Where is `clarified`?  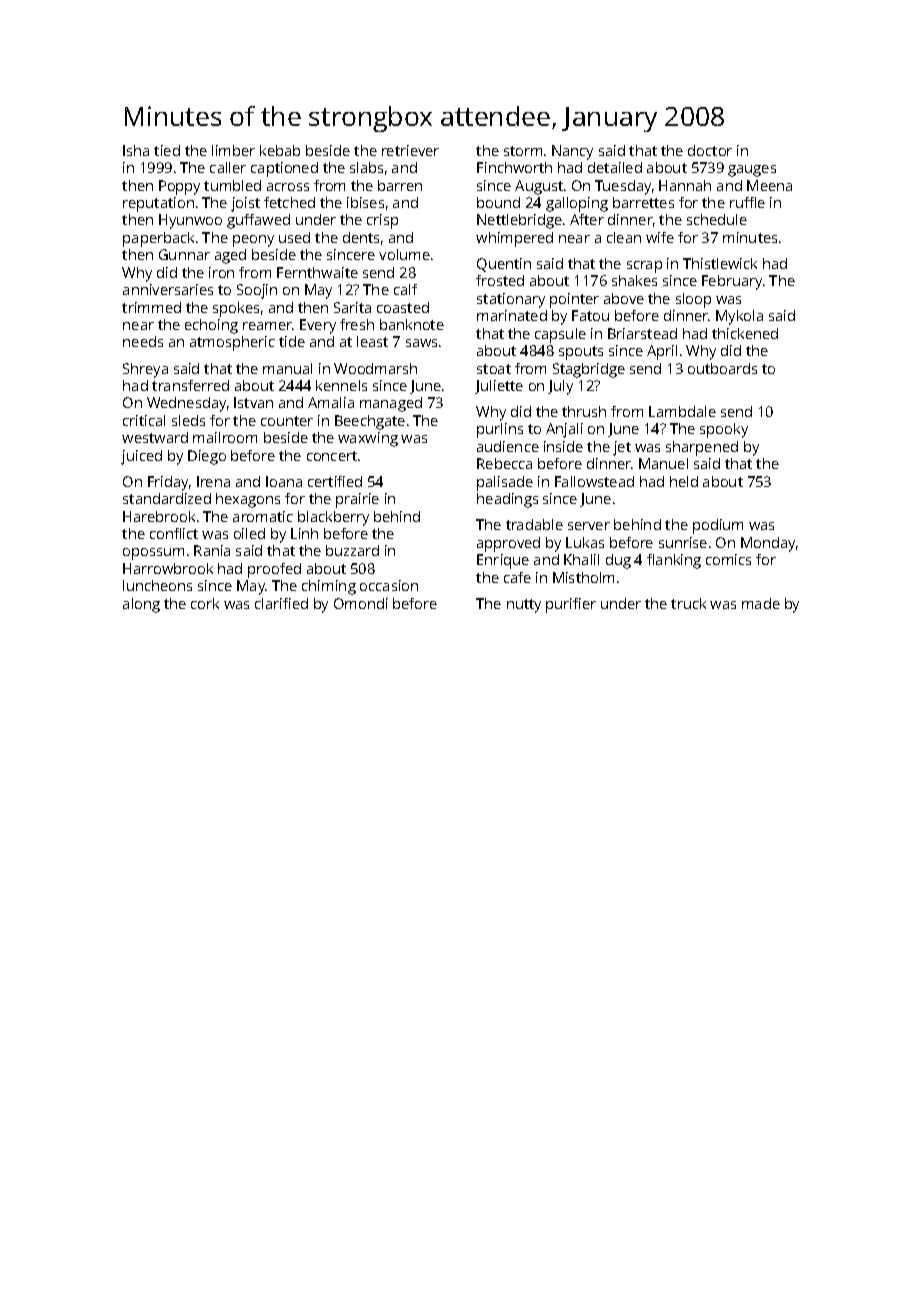 clarified is located at coordinates (281, 603).
